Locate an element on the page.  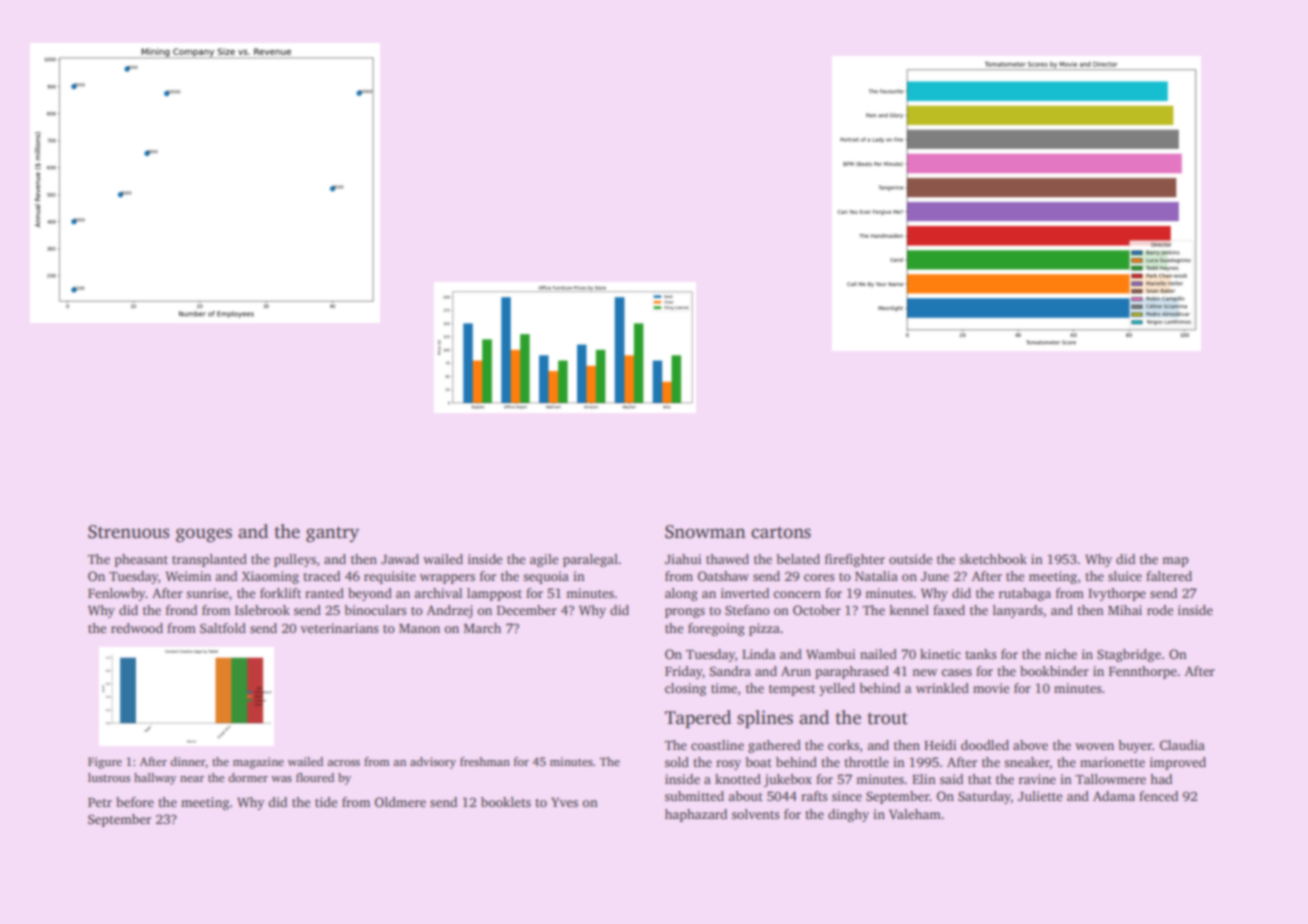
prongs is located at coordinates (685, 613).
